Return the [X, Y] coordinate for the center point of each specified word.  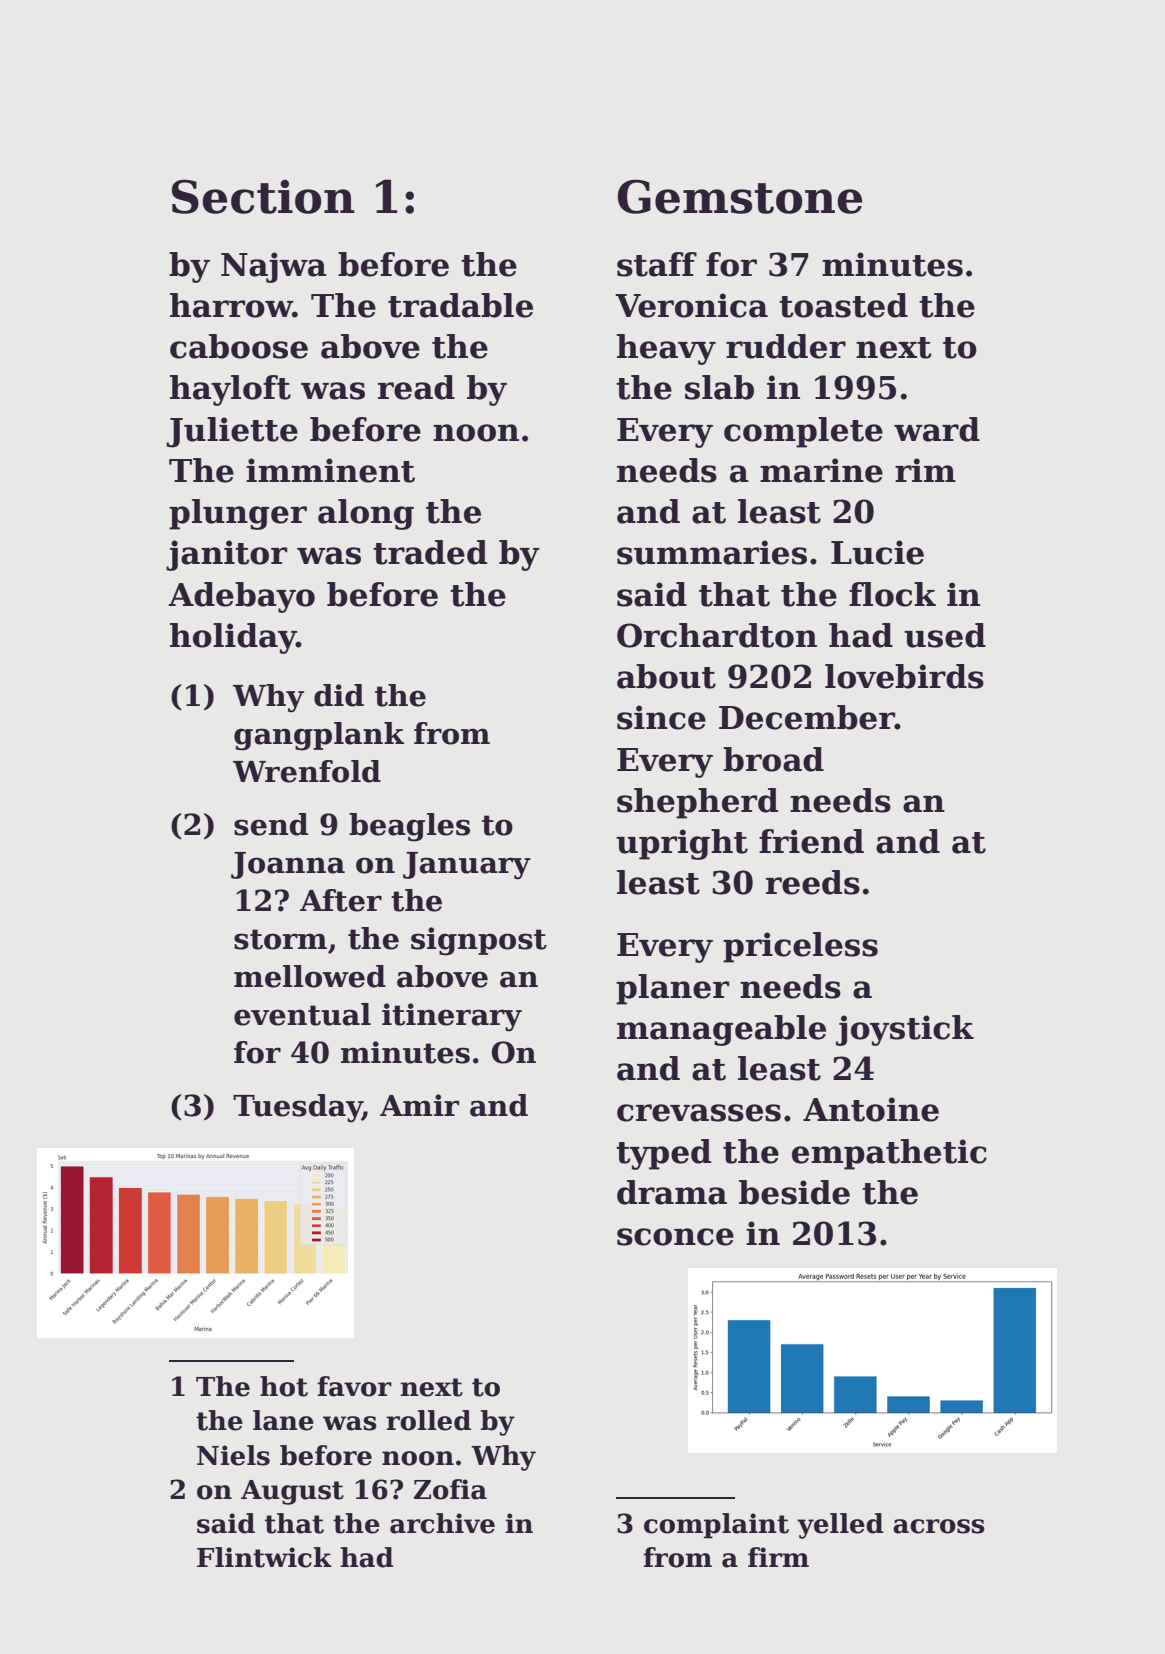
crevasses [699, 1113]
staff [657, 264]
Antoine [871, 1109]
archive [442, 1523]
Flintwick [264, 1557]
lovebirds [904, 676]
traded [430, 552]
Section [263, 196]
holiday [233, 638]
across [939, 1526]
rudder [786, 346]
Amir [419, 1105]
